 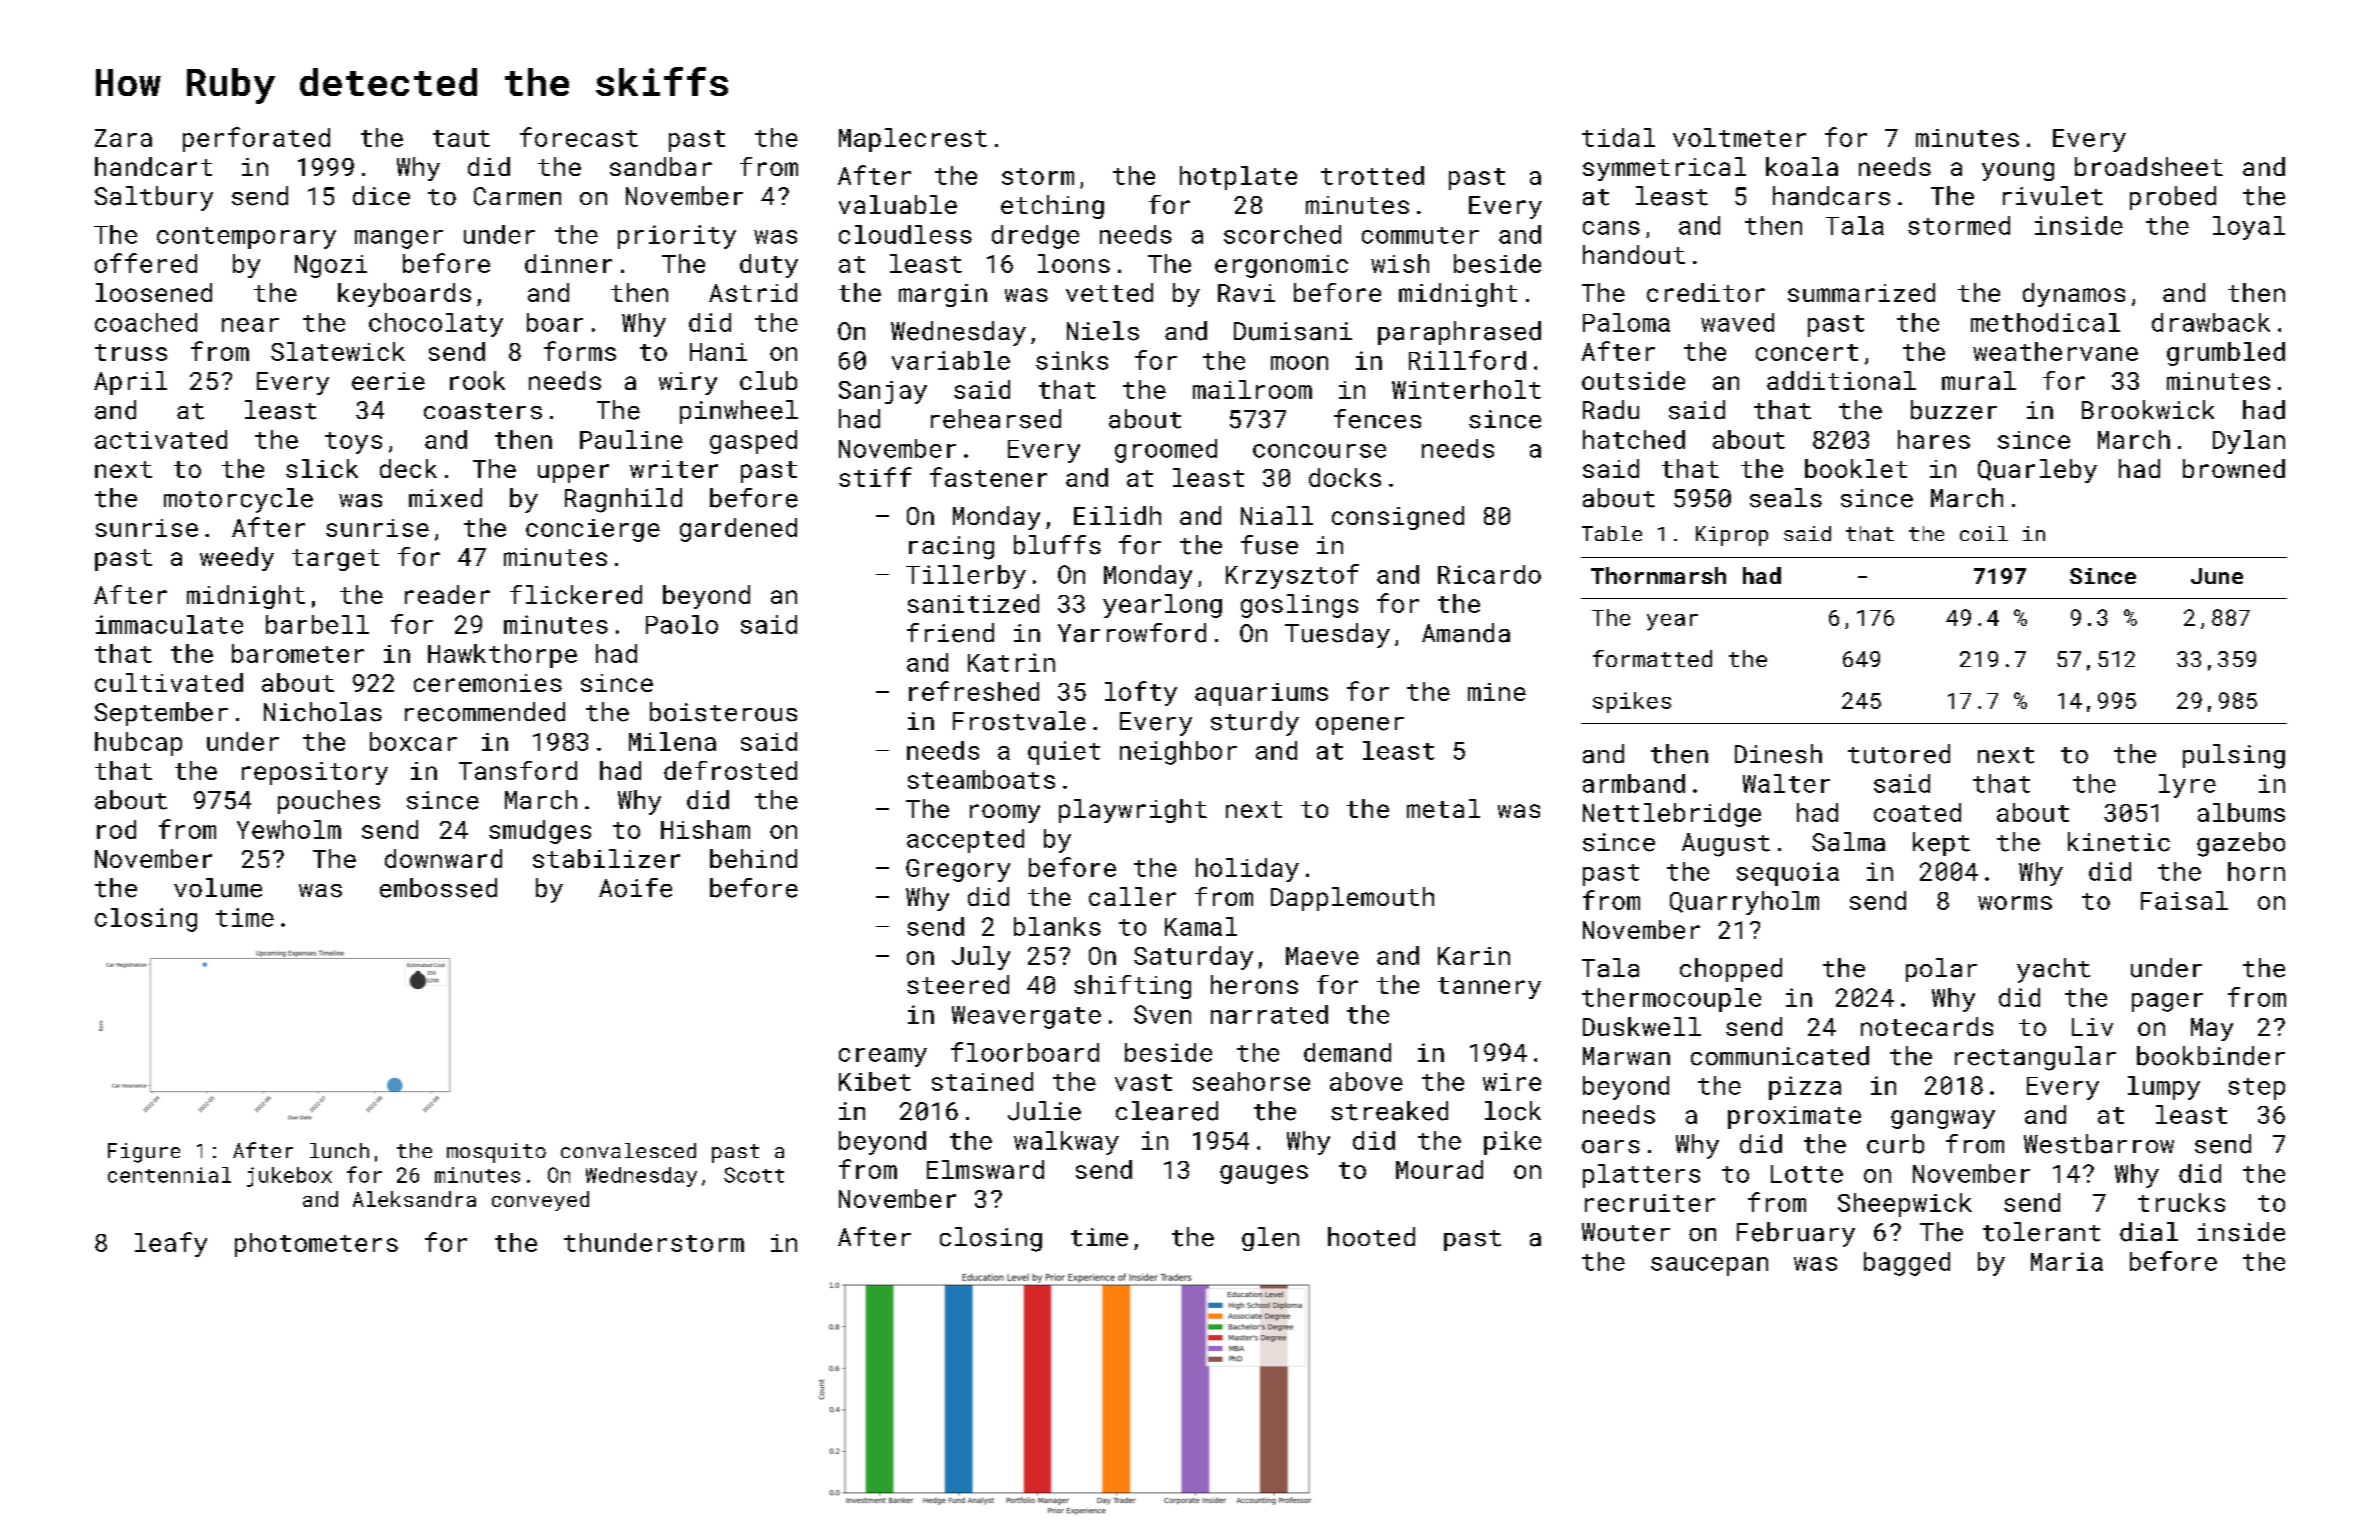 What do you see at coordinates (2181, 1202) in the document?
I see `trucks` at bounding box center [2181, 1202].
